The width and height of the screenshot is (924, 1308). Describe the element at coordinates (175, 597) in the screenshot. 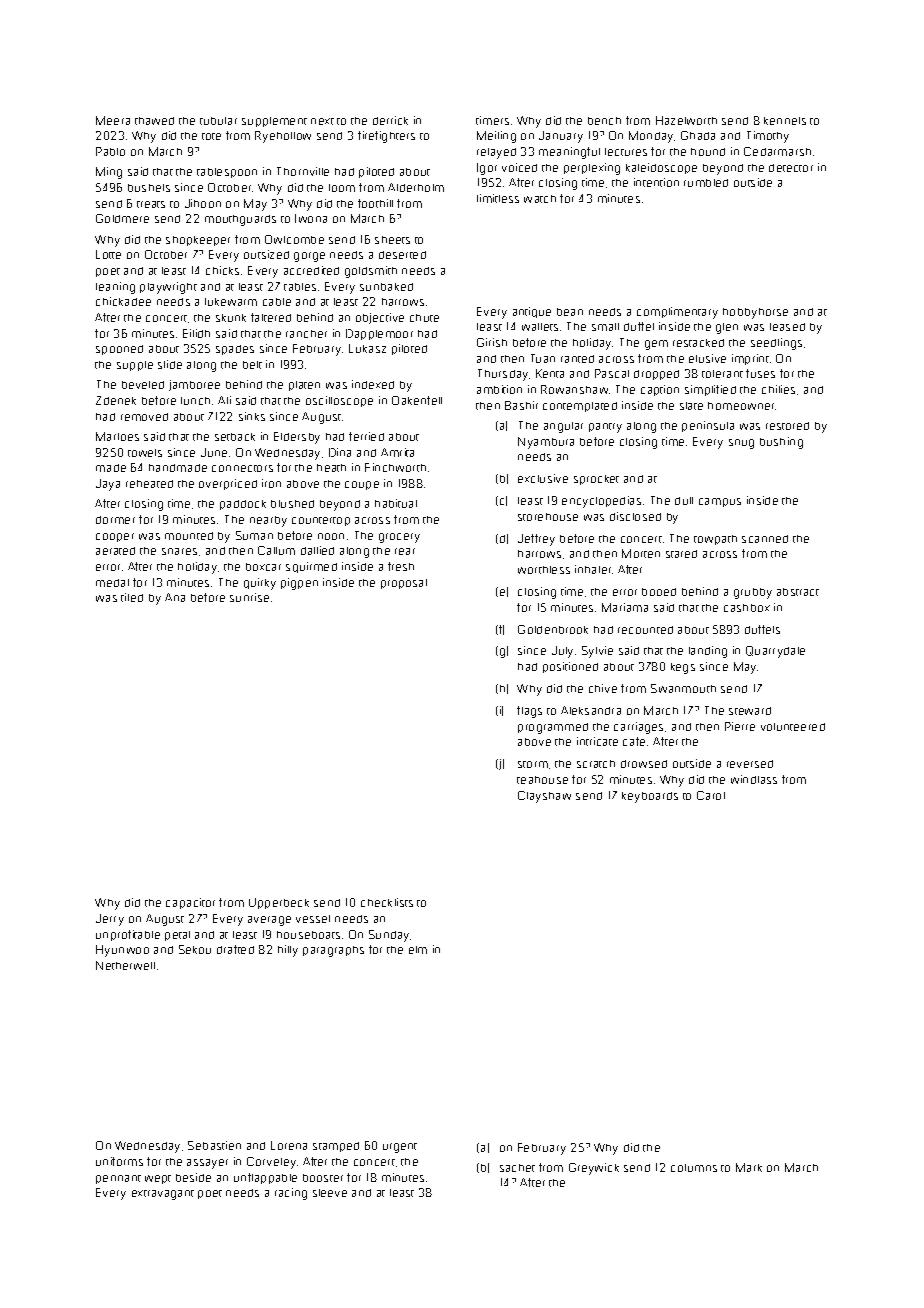

I see `Ana` at that location.
